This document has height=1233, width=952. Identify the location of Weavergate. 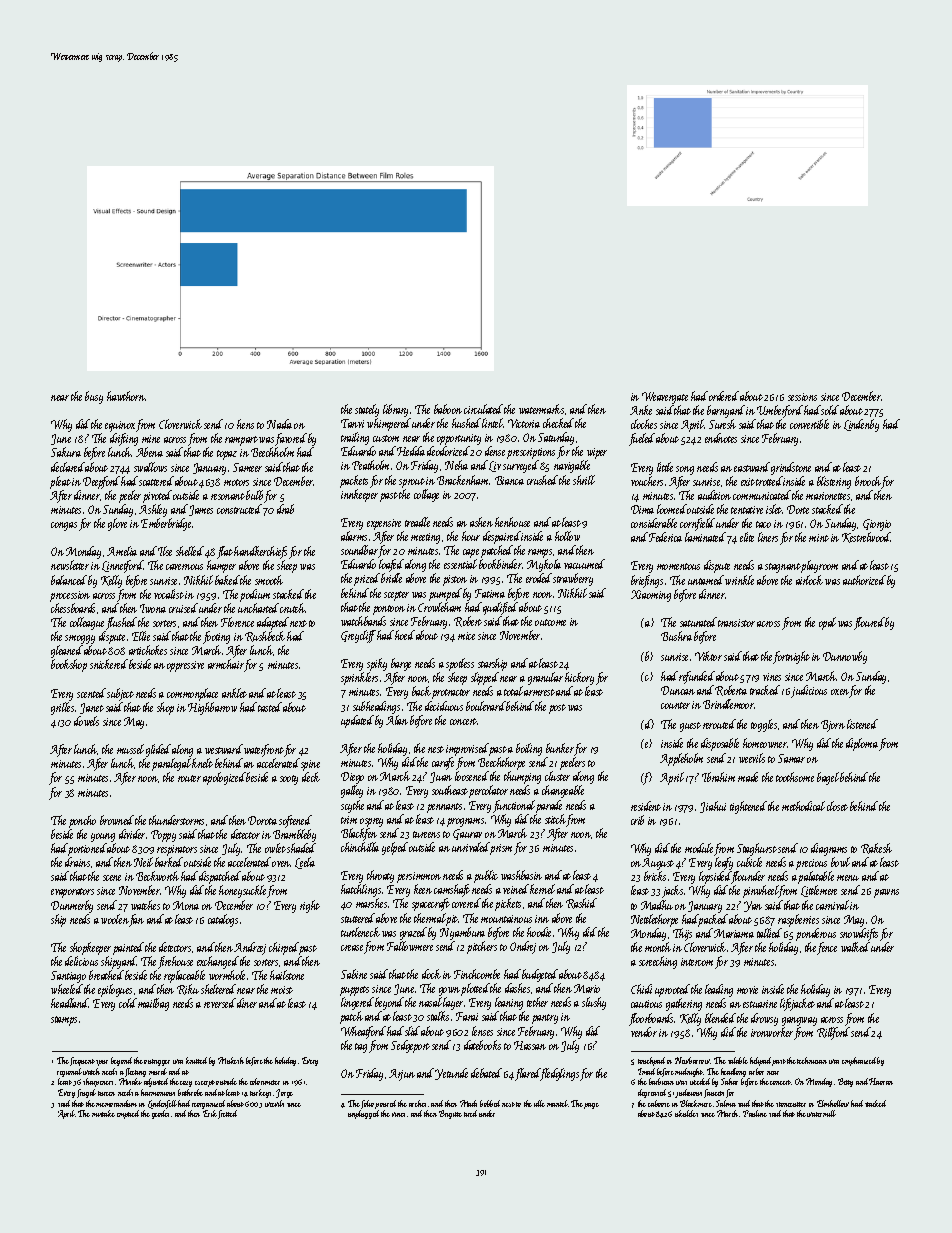
(665, 398).
